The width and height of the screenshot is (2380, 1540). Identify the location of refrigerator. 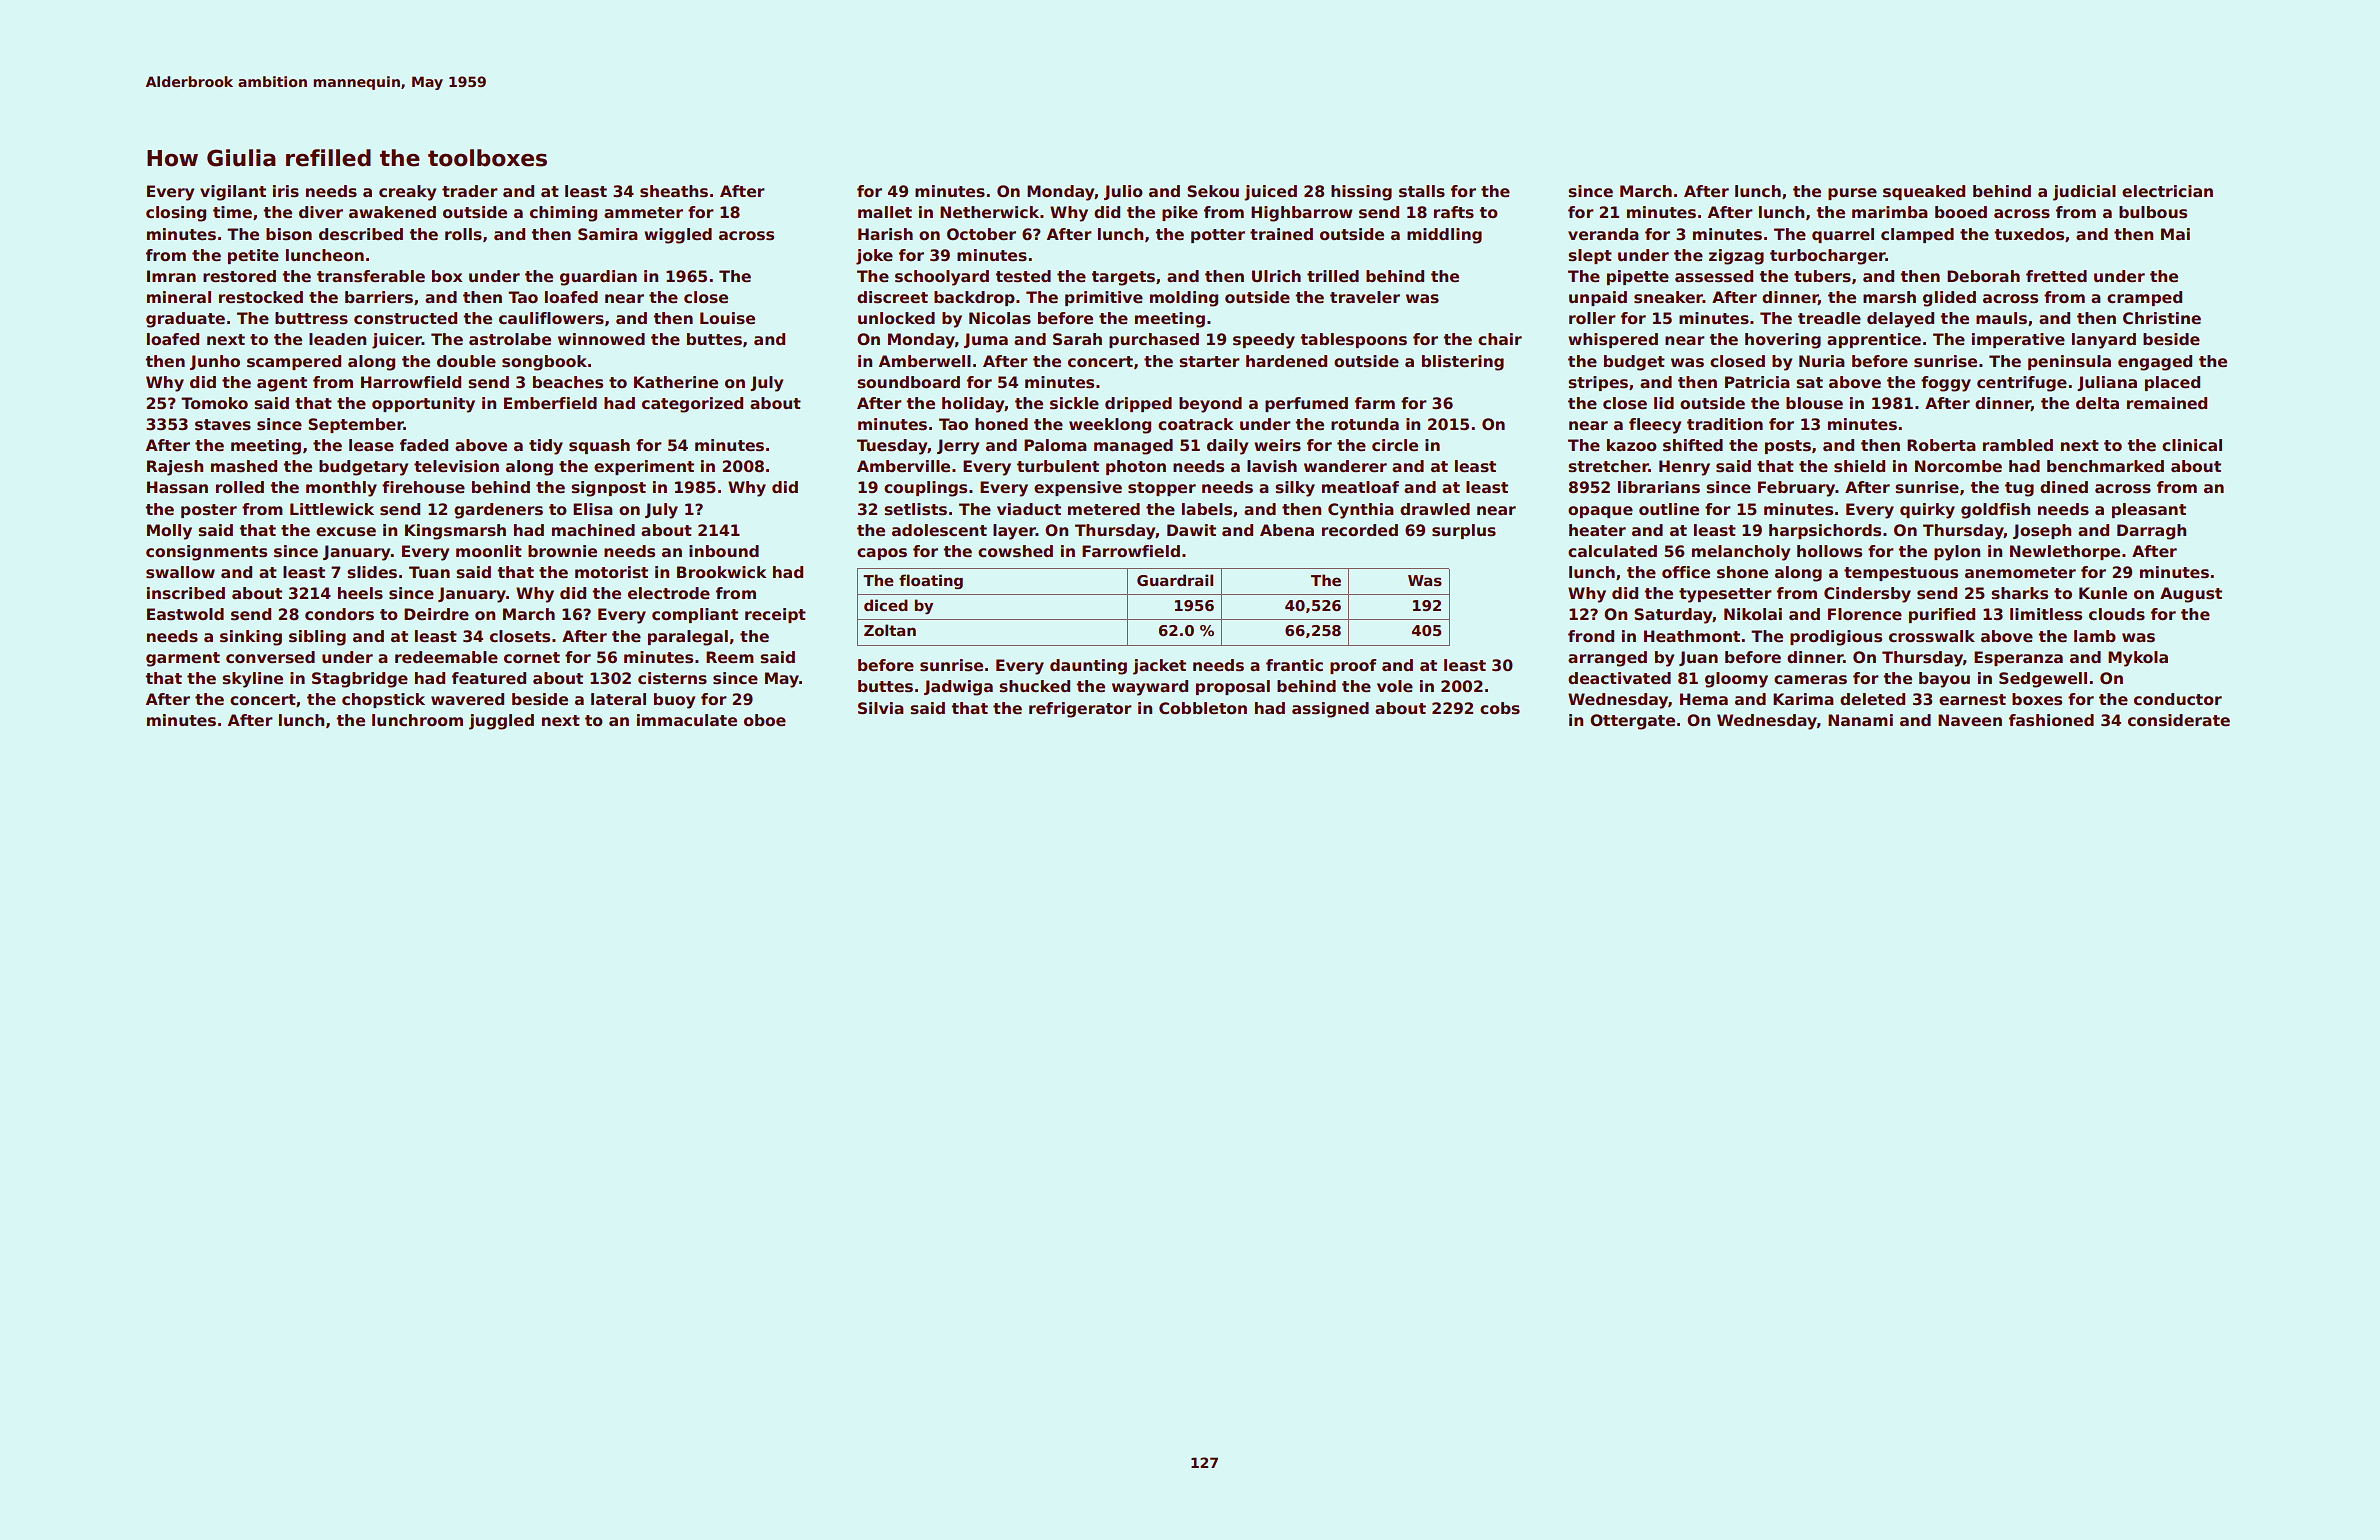
(1080, 710).
